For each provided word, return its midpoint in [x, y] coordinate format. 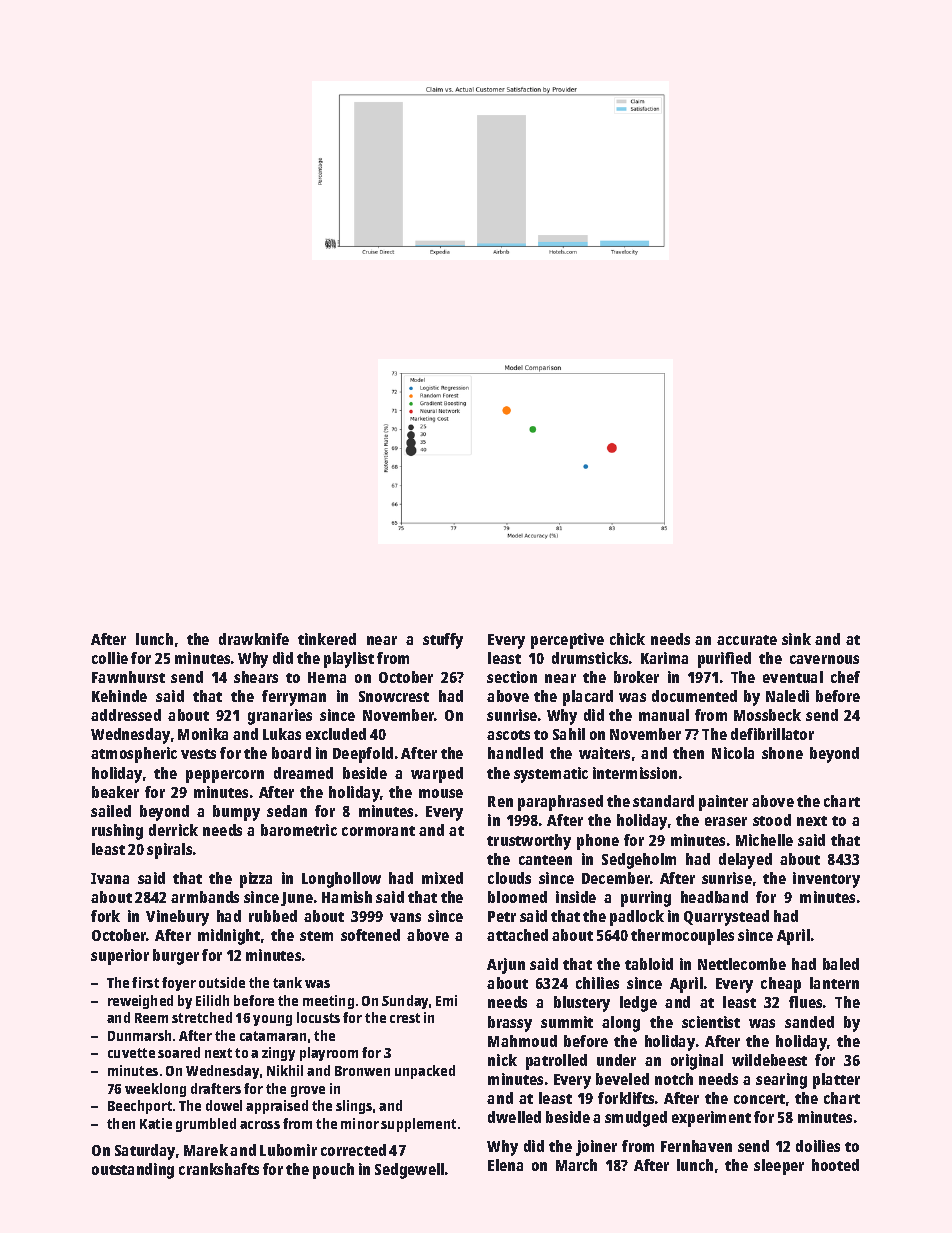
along [621, 1024]
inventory [826, 880]
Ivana [110, 878]
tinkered [327, 639]
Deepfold [363, 755]
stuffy [443, 641]
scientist [711, 1022]
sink [796, 639]
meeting [328, 1002]
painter [723, 803]
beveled [622, 1079]
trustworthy [529, 842]
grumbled [206, 1125]
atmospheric [134, 755]
